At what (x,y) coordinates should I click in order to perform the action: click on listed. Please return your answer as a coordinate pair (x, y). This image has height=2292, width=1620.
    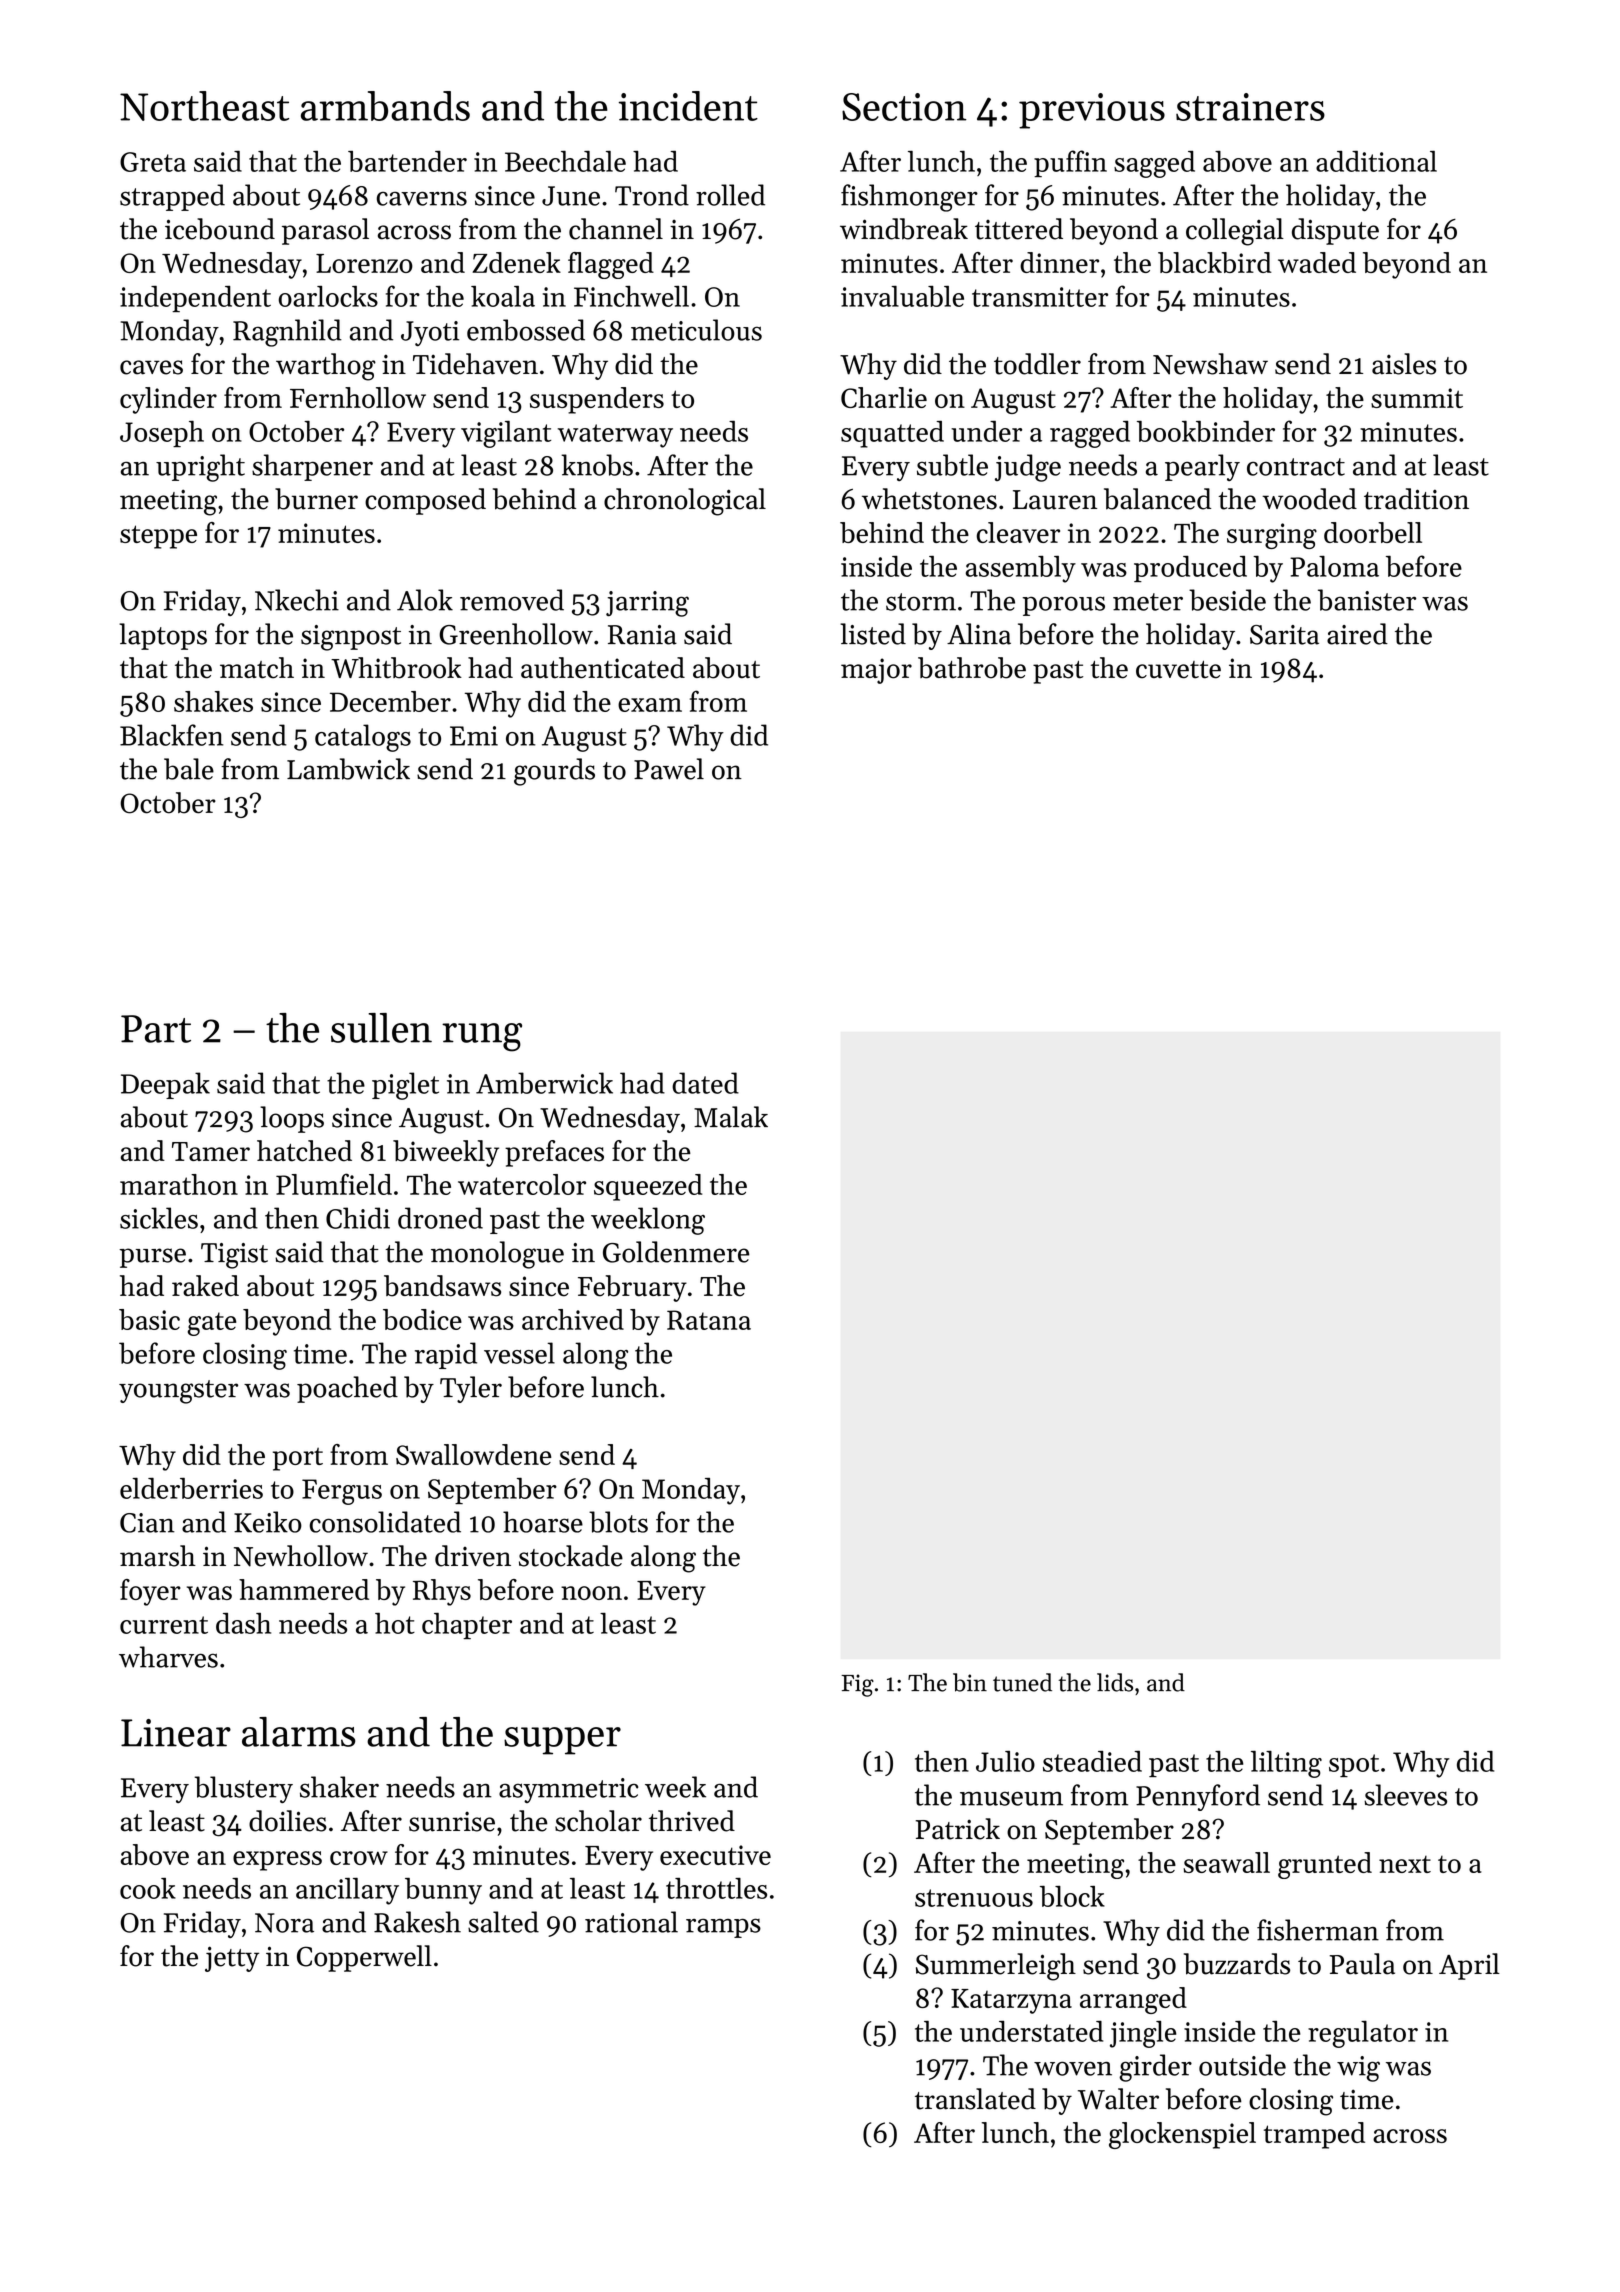
    Looking at the image, I should click on (873, 634).
